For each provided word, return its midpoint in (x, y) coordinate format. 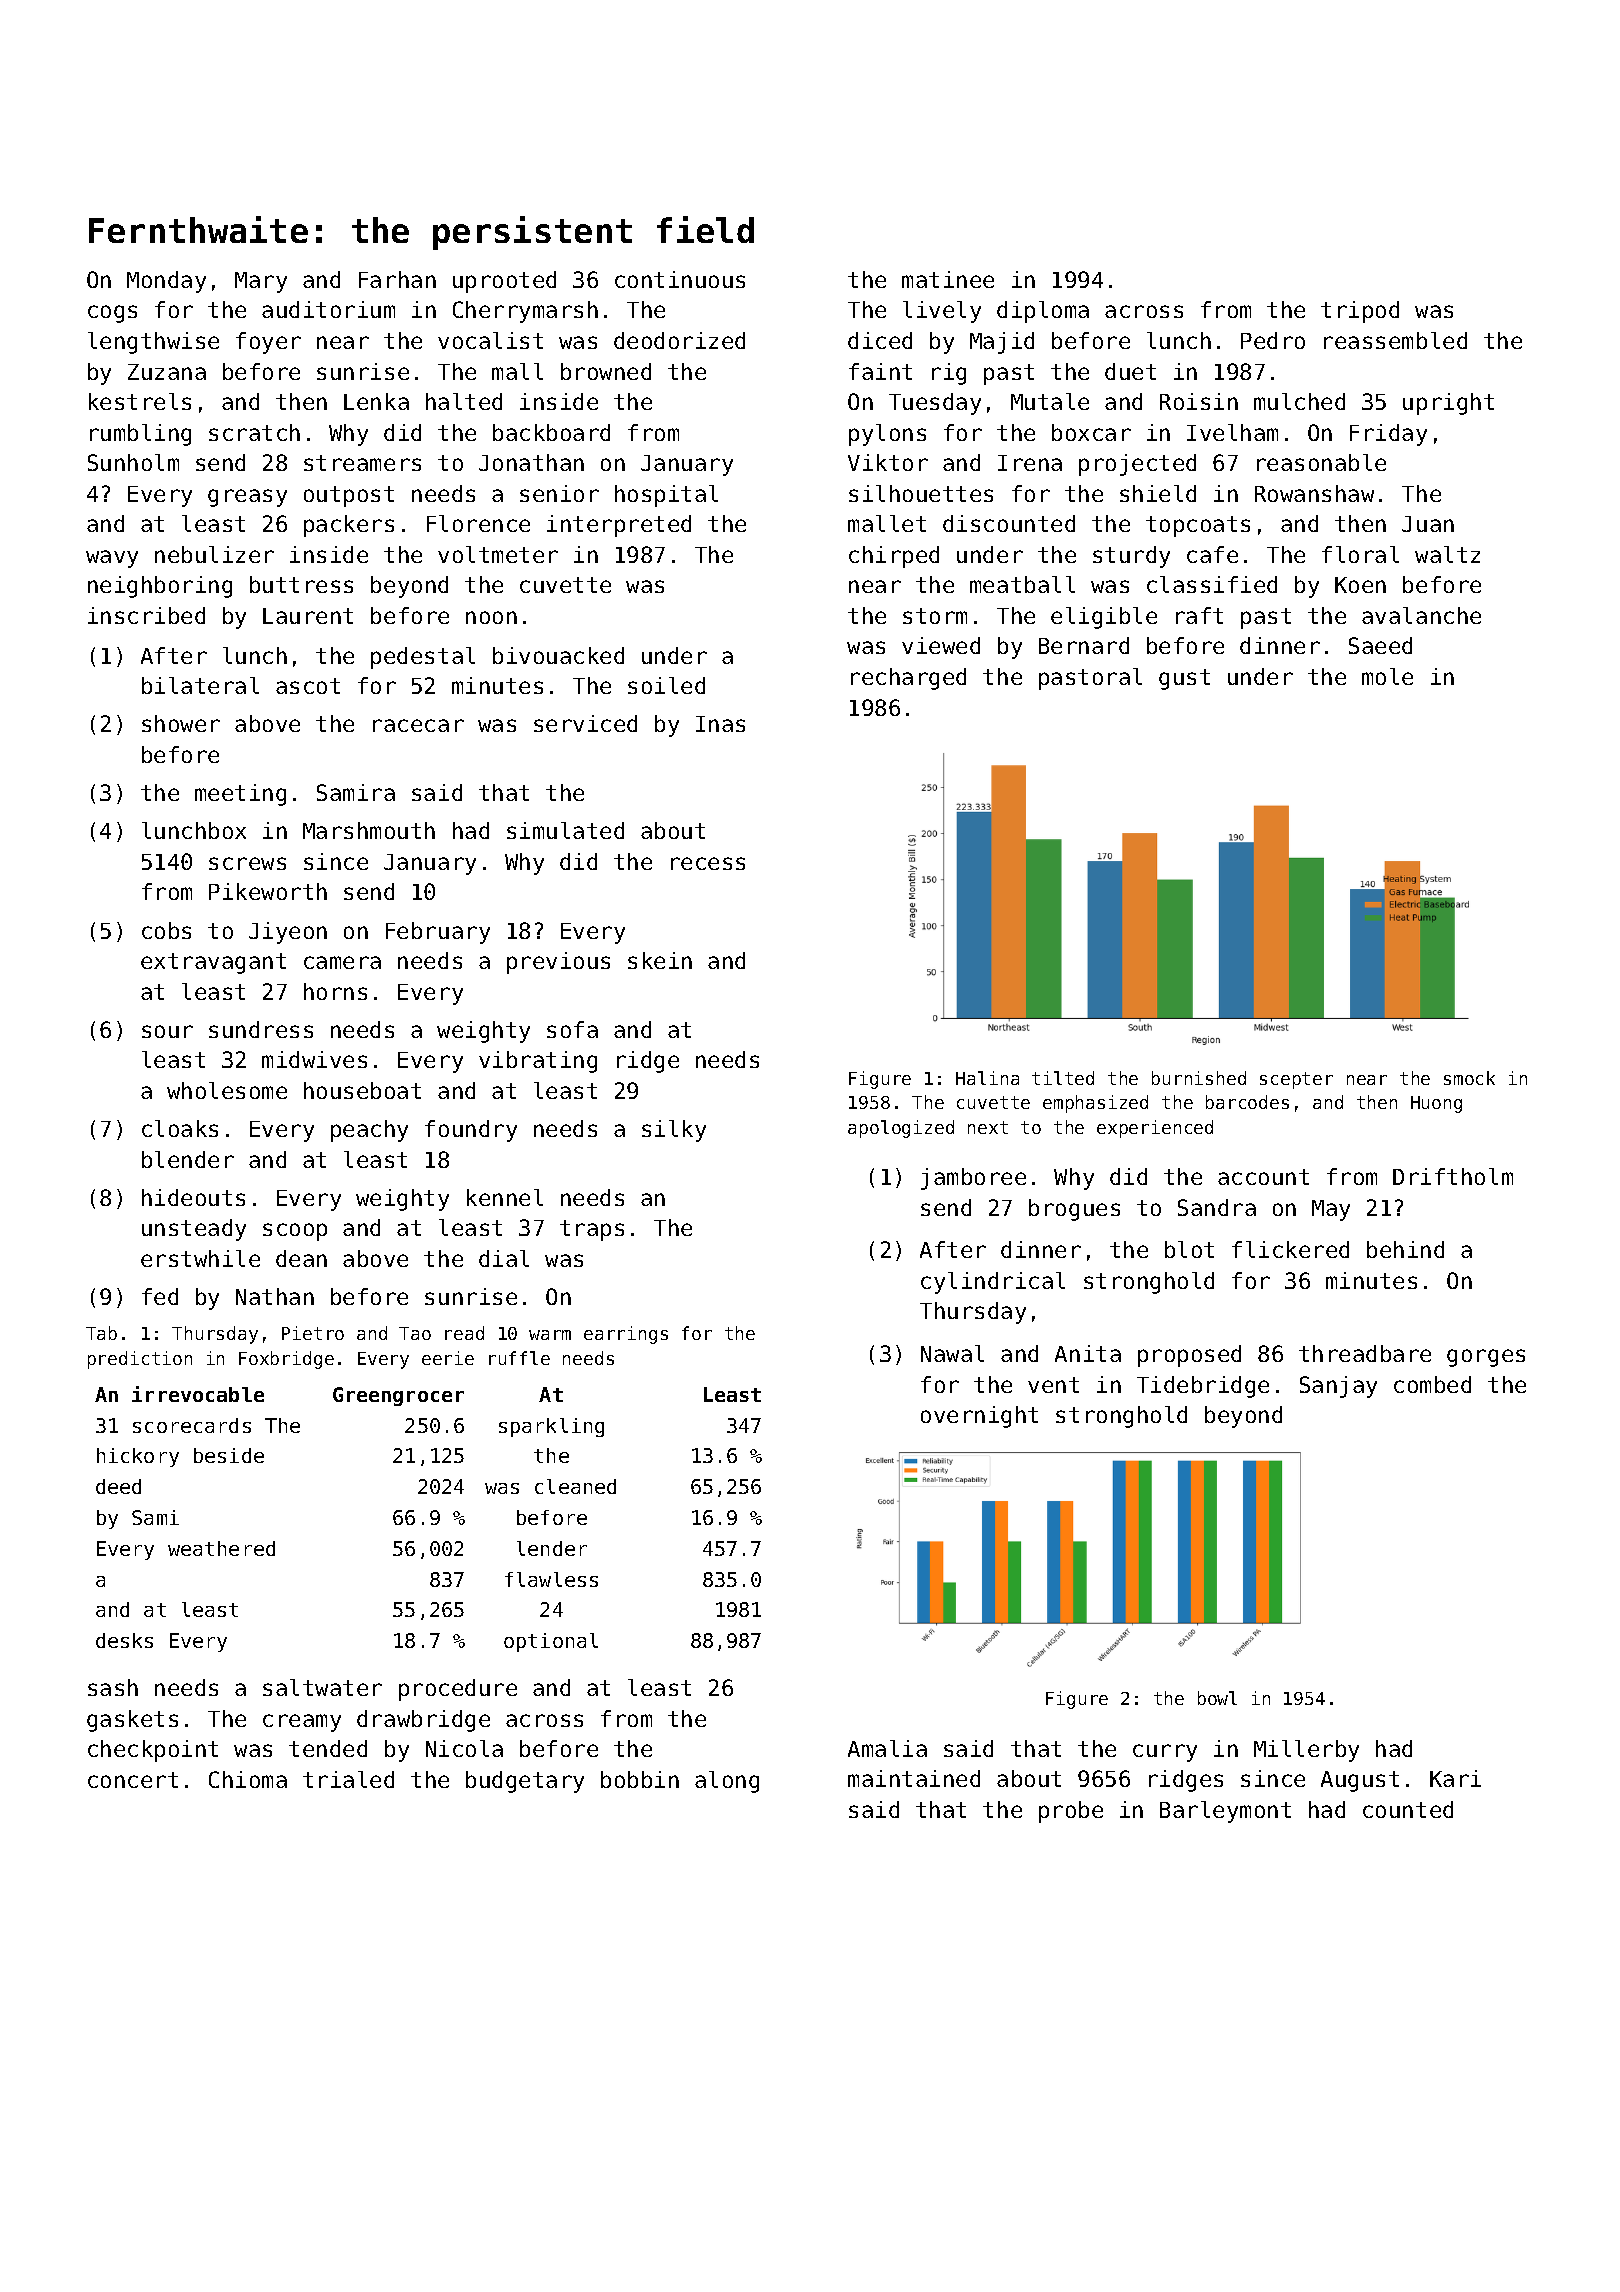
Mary (261, 282)
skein (660, 960)
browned (606, 371)
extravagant (213, 963)
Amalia (887, 1748)
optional (551, 1642)
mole (1387, 676)
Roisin (1199, 401)
